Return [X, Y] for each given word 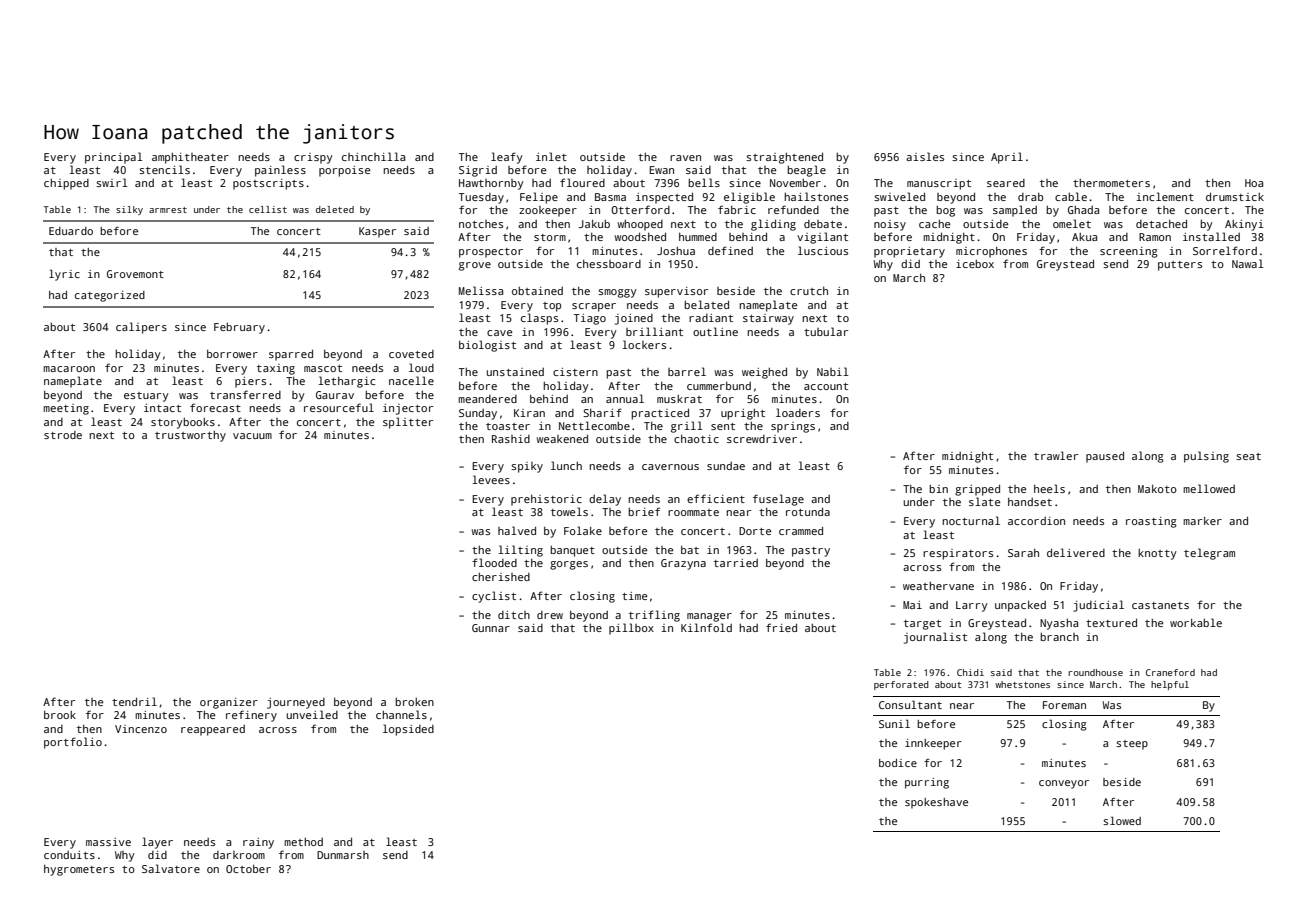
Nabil [833, 371]
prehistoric [546, 500]
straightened [784, 158]
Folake [583, 530]
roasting [1151, 522]
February [239, 328]
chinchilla [373, 156]
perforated [901, 685]
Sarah [1023, 553]
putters [1180, 266]
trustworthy [190, 436]
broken [414, 702]
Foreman [1064, 705]
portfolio [73, 743]
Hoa [1254, 183]
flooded [494, 562]
